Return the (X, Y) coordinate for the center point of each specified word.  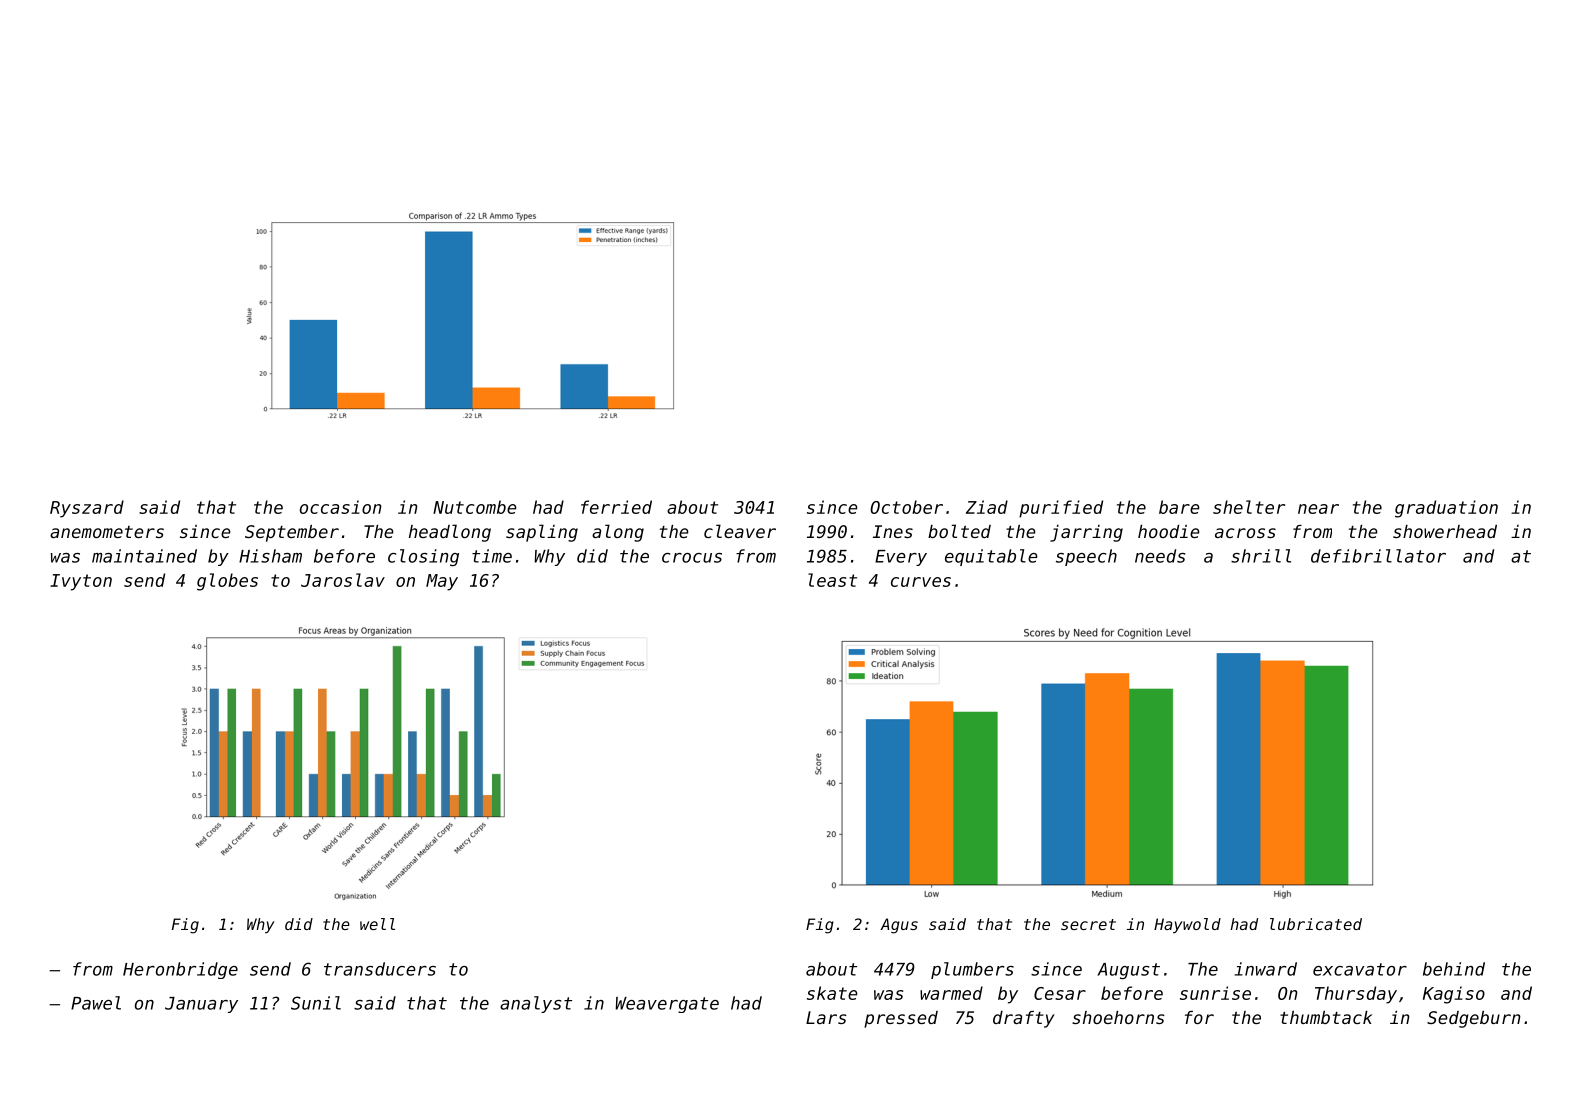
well (377, 924)
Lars (826, 1017)
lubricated (1316, 924)
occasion (341, 507)
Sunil (316, 1003)
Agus (899, 926)
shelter (1249, 507)
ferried (616, 507)
